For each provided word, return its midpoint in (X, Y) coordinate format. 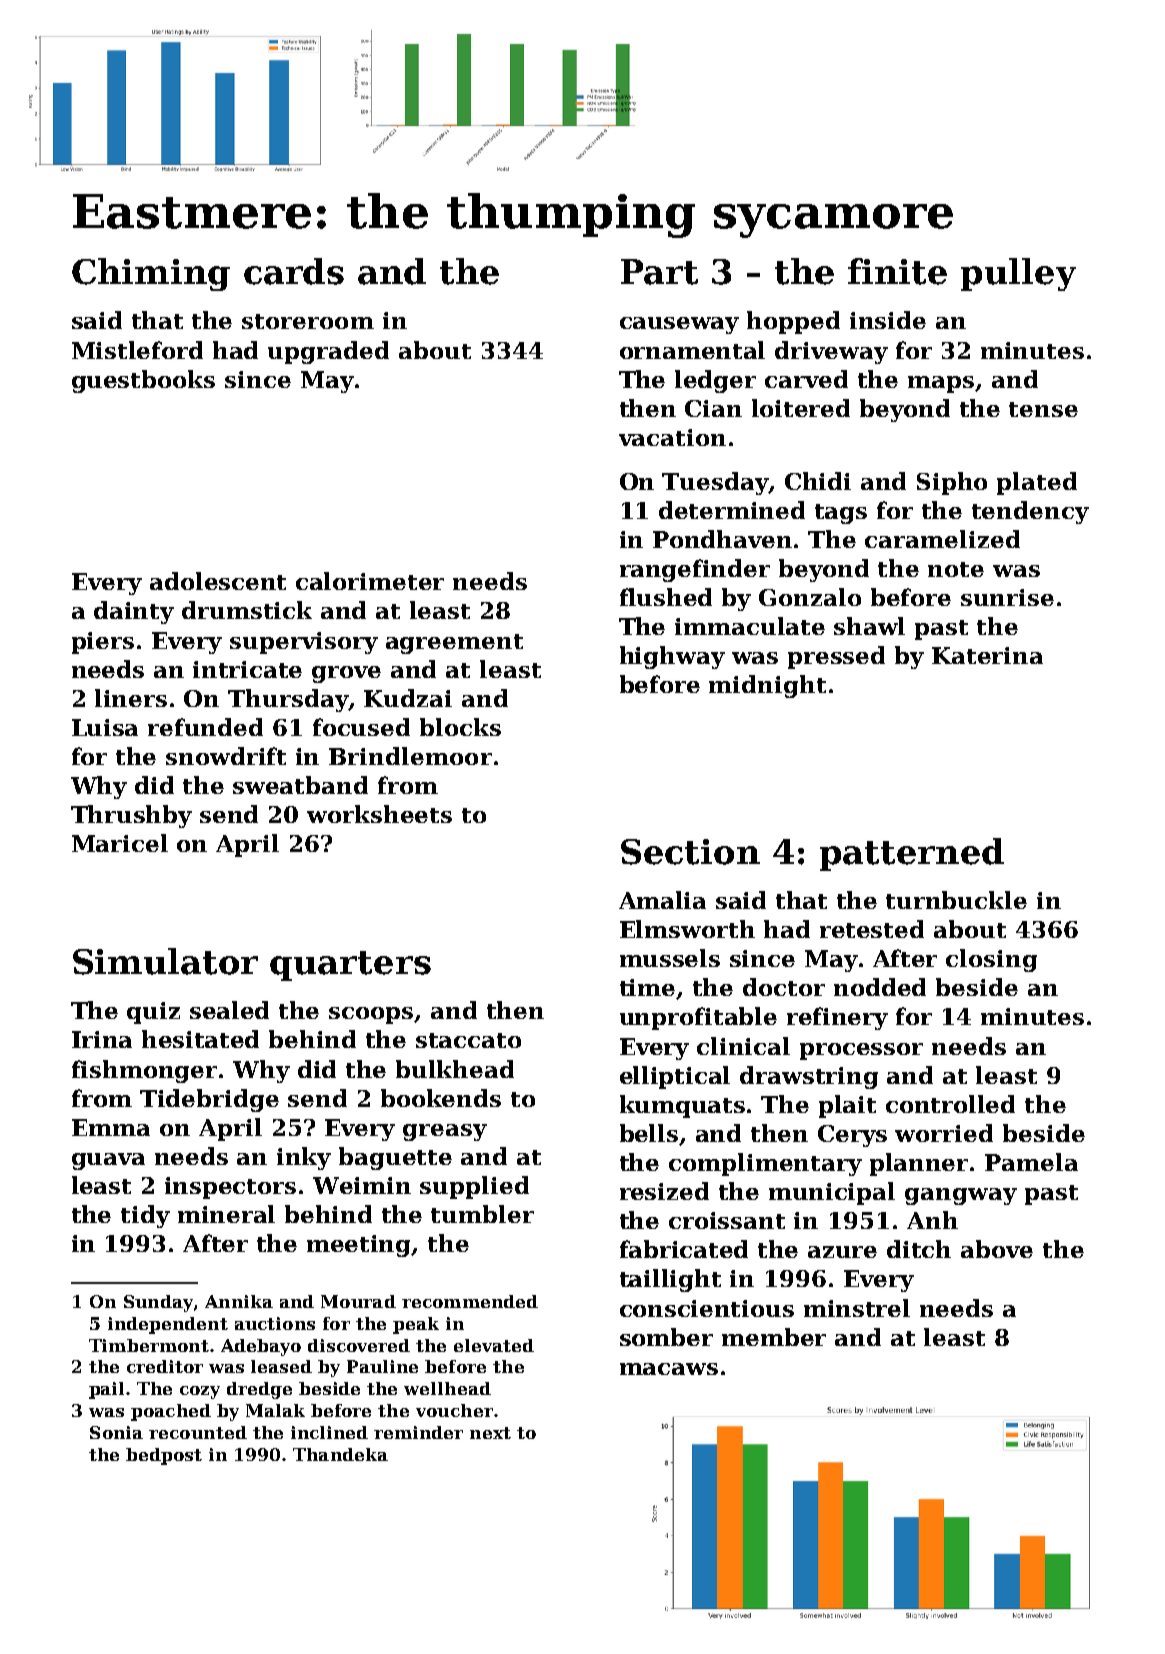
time (647, 987)
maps (941, 384)
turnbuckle (956, 900)
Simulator (165, 961)
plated (1037, 483)
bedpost (164, 1456)
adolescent (218, 581)
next (490, 1433)
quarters (350, 966)
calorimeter (370, 581)
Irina (102, 1039)
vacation (672, 437)
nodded (880, 987)
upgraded (328, 352)
